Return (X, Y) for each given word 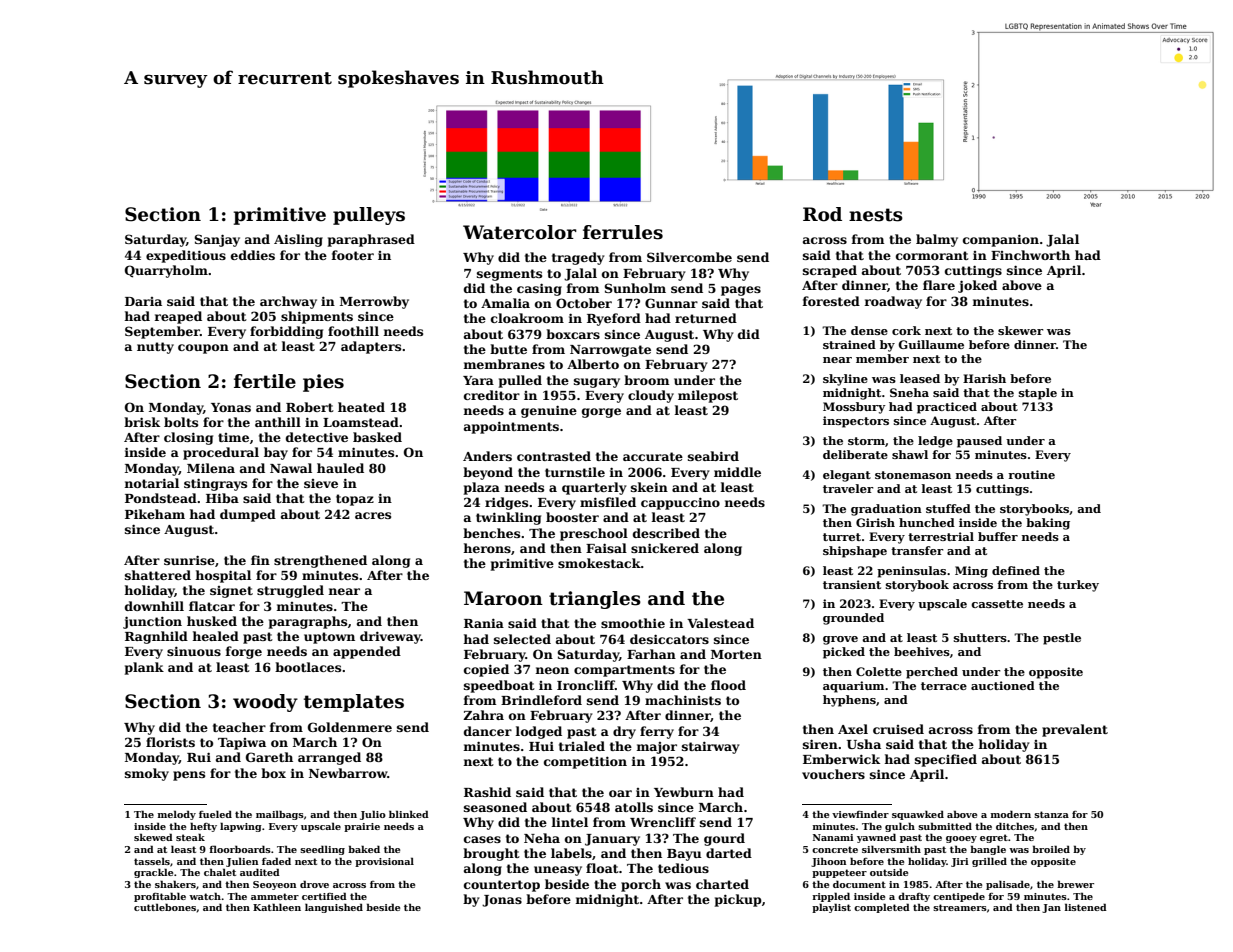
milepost (708, 396)
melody (177, 815)
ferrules (623, 232)
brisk (142, 422)
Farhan (651, 654)
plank (144, 668)
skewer (1021, 330)
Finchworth (1030, 255)
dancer (488, 731)
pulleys (369, 216)
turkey (1078, 586)
